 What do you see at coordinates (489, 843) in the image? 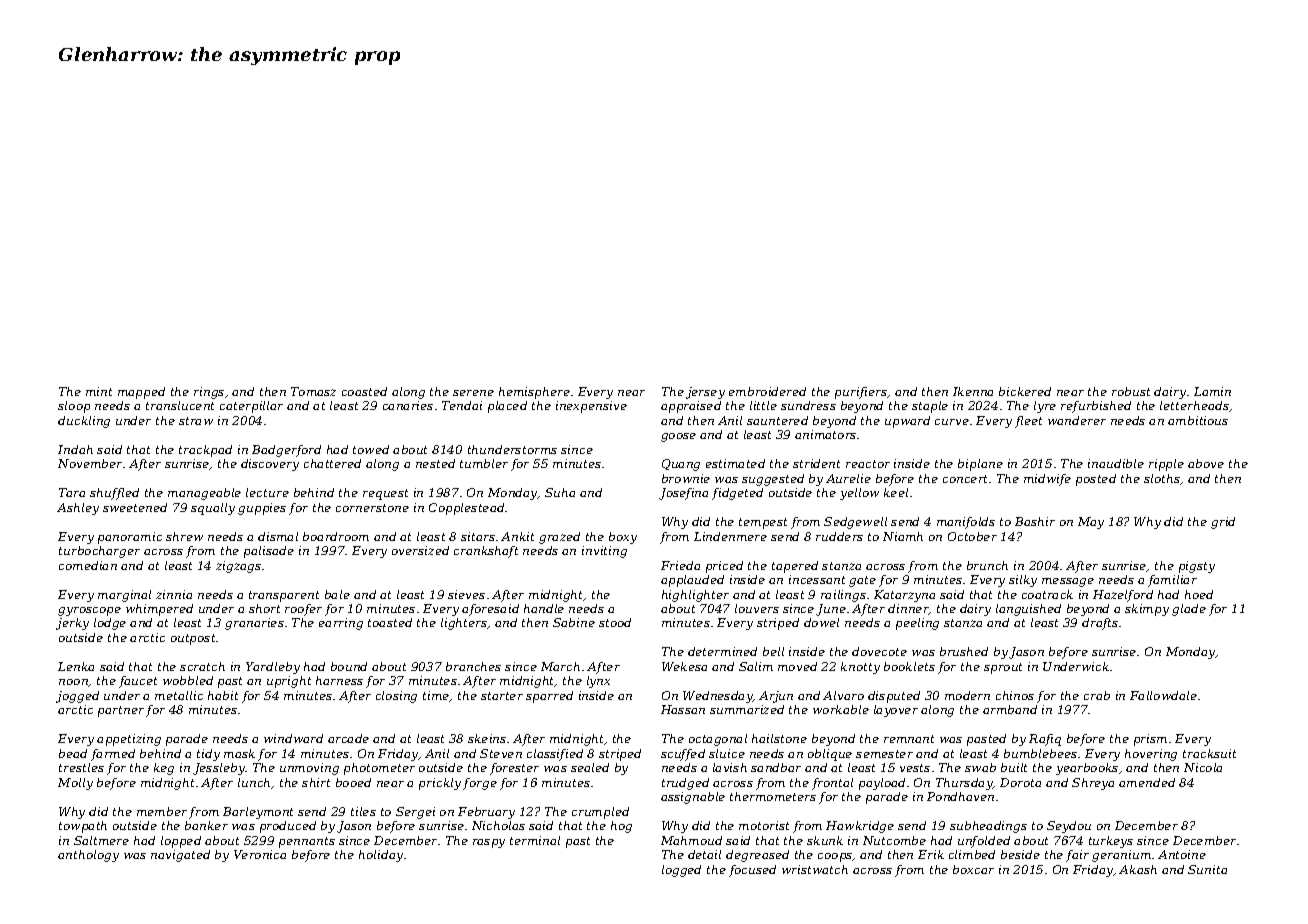
I see `raspy` at bounding box center [489, 843].
